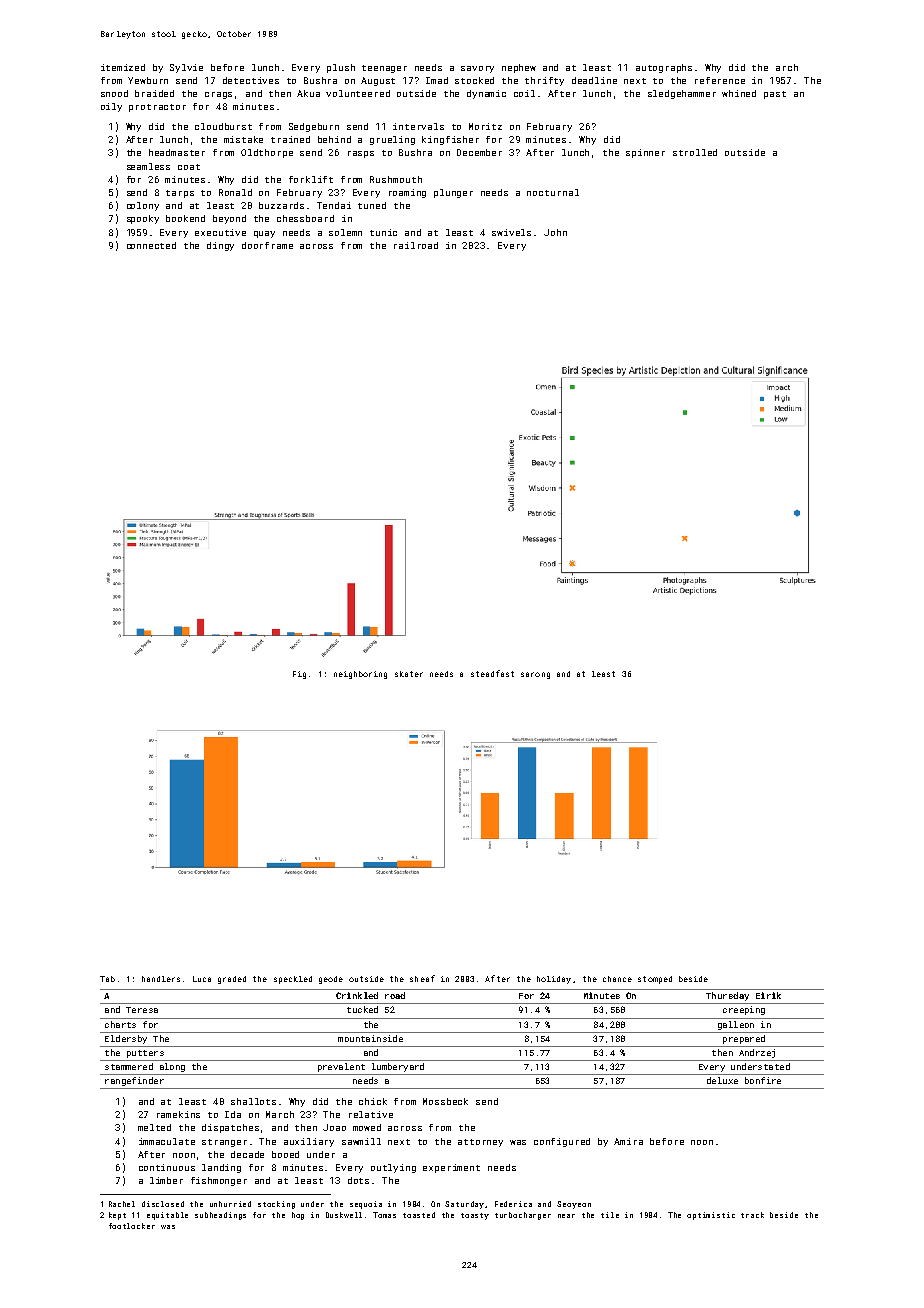 The width and height of the screenshot is (924, 1308). Describe the element at coordinates (720, 80) in the screenshot. I see `reference` at that location.
